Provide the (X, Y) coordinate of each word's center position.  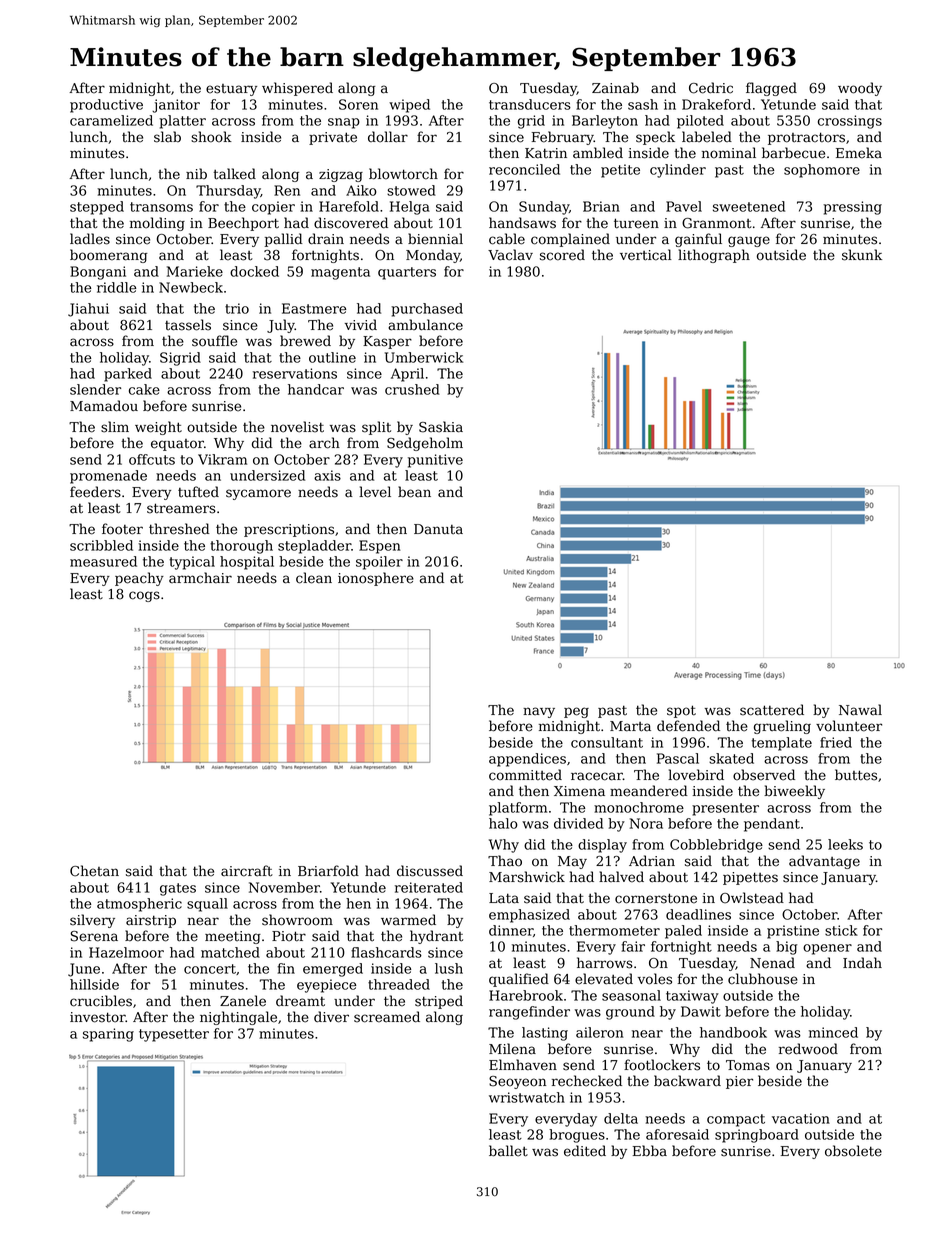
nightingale (238, 1018)
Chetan (94, 871)
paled (683, 932)
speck (655, 138)
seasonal (631, 995)
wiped (409, 106)
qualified (519, 980)
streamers (181, 508)
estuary (231, 90)
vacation (801, 1118)
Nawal (860, 710)
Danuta (438, 529)
